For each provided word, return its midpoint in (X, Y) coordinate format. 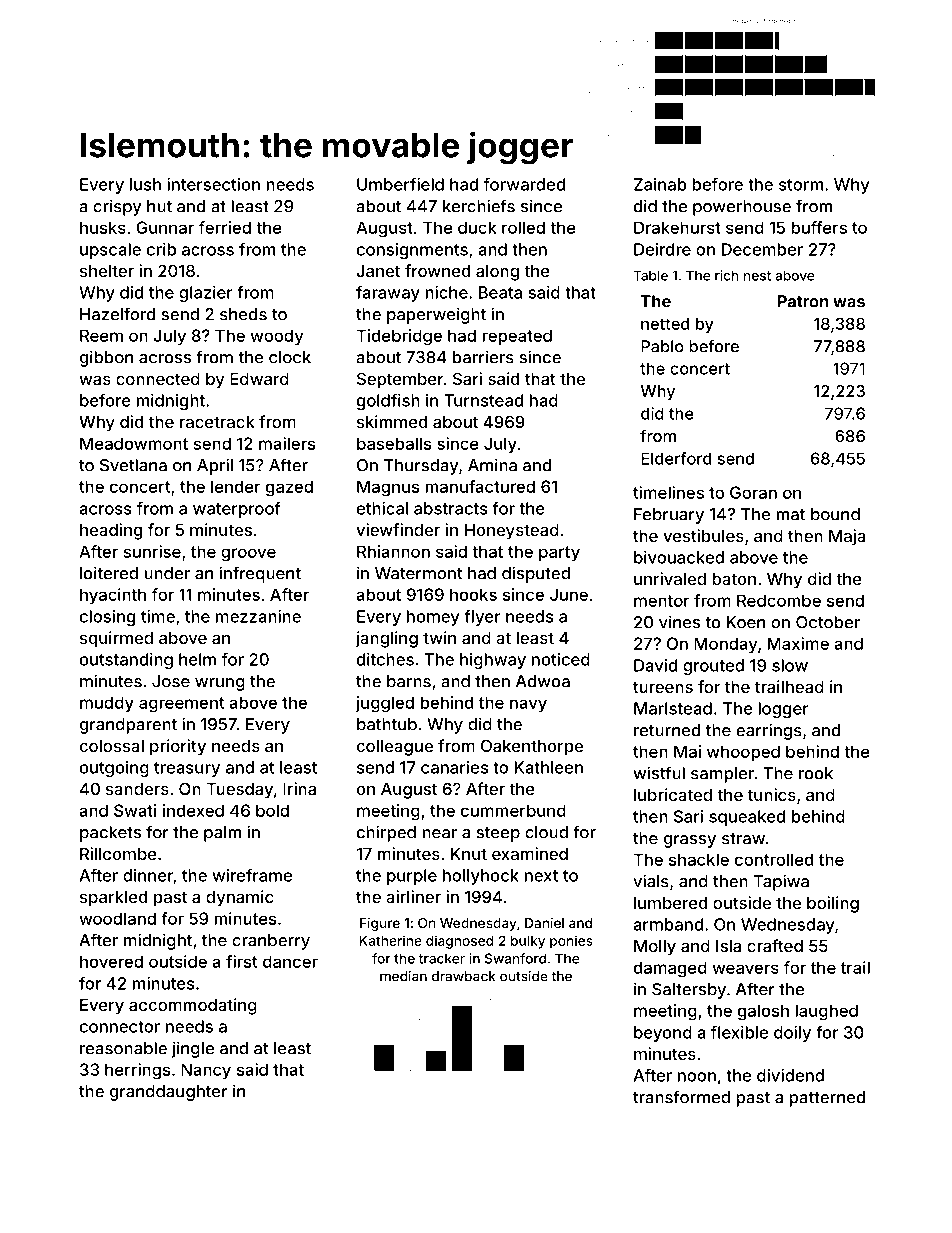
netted (665, 324)
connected (158, 379)
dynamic (239, 898)
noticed (561, 659)
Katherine (391, 940)
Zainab (660, 184)
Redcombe (779, 600)
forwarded (524, 184)
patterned (827, 1099)
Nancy (206, 1071)
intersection (213, 184)
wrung (220, 684)
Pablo (662, 346)
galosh (763, 1012)
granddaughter (169, 1093)
